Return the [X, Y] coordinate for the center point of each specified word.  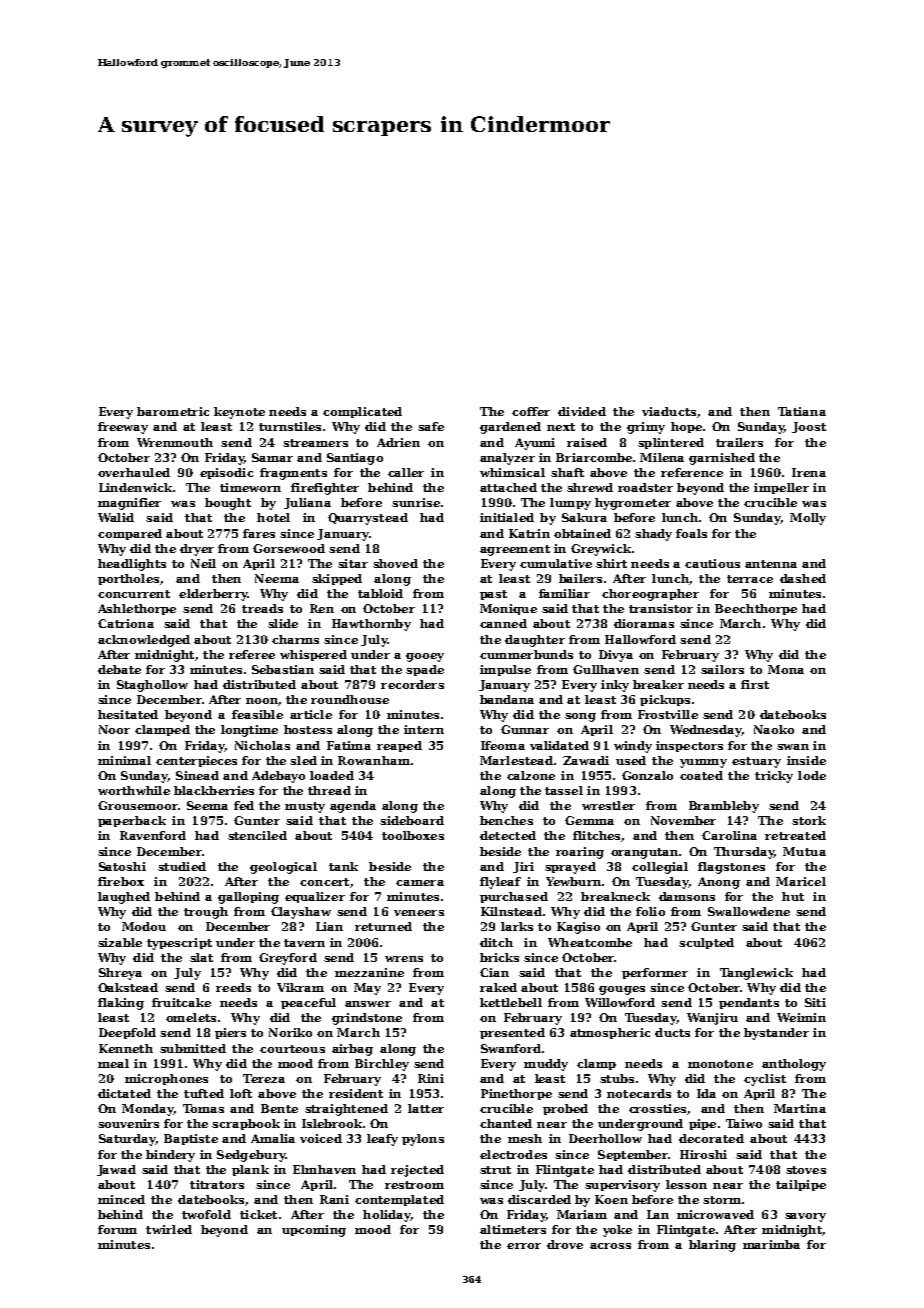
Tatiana [802, 411]
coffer [531, 411]
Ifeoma [503, 745]
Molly [808, 519]
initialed [507, 517]
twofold [206, 1214]
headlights [132, 565]
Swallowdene [749, 911]
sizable [120, 942]
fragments [293, 474]
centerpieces [196, 761]
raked [498, 987]
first [755, 684]
